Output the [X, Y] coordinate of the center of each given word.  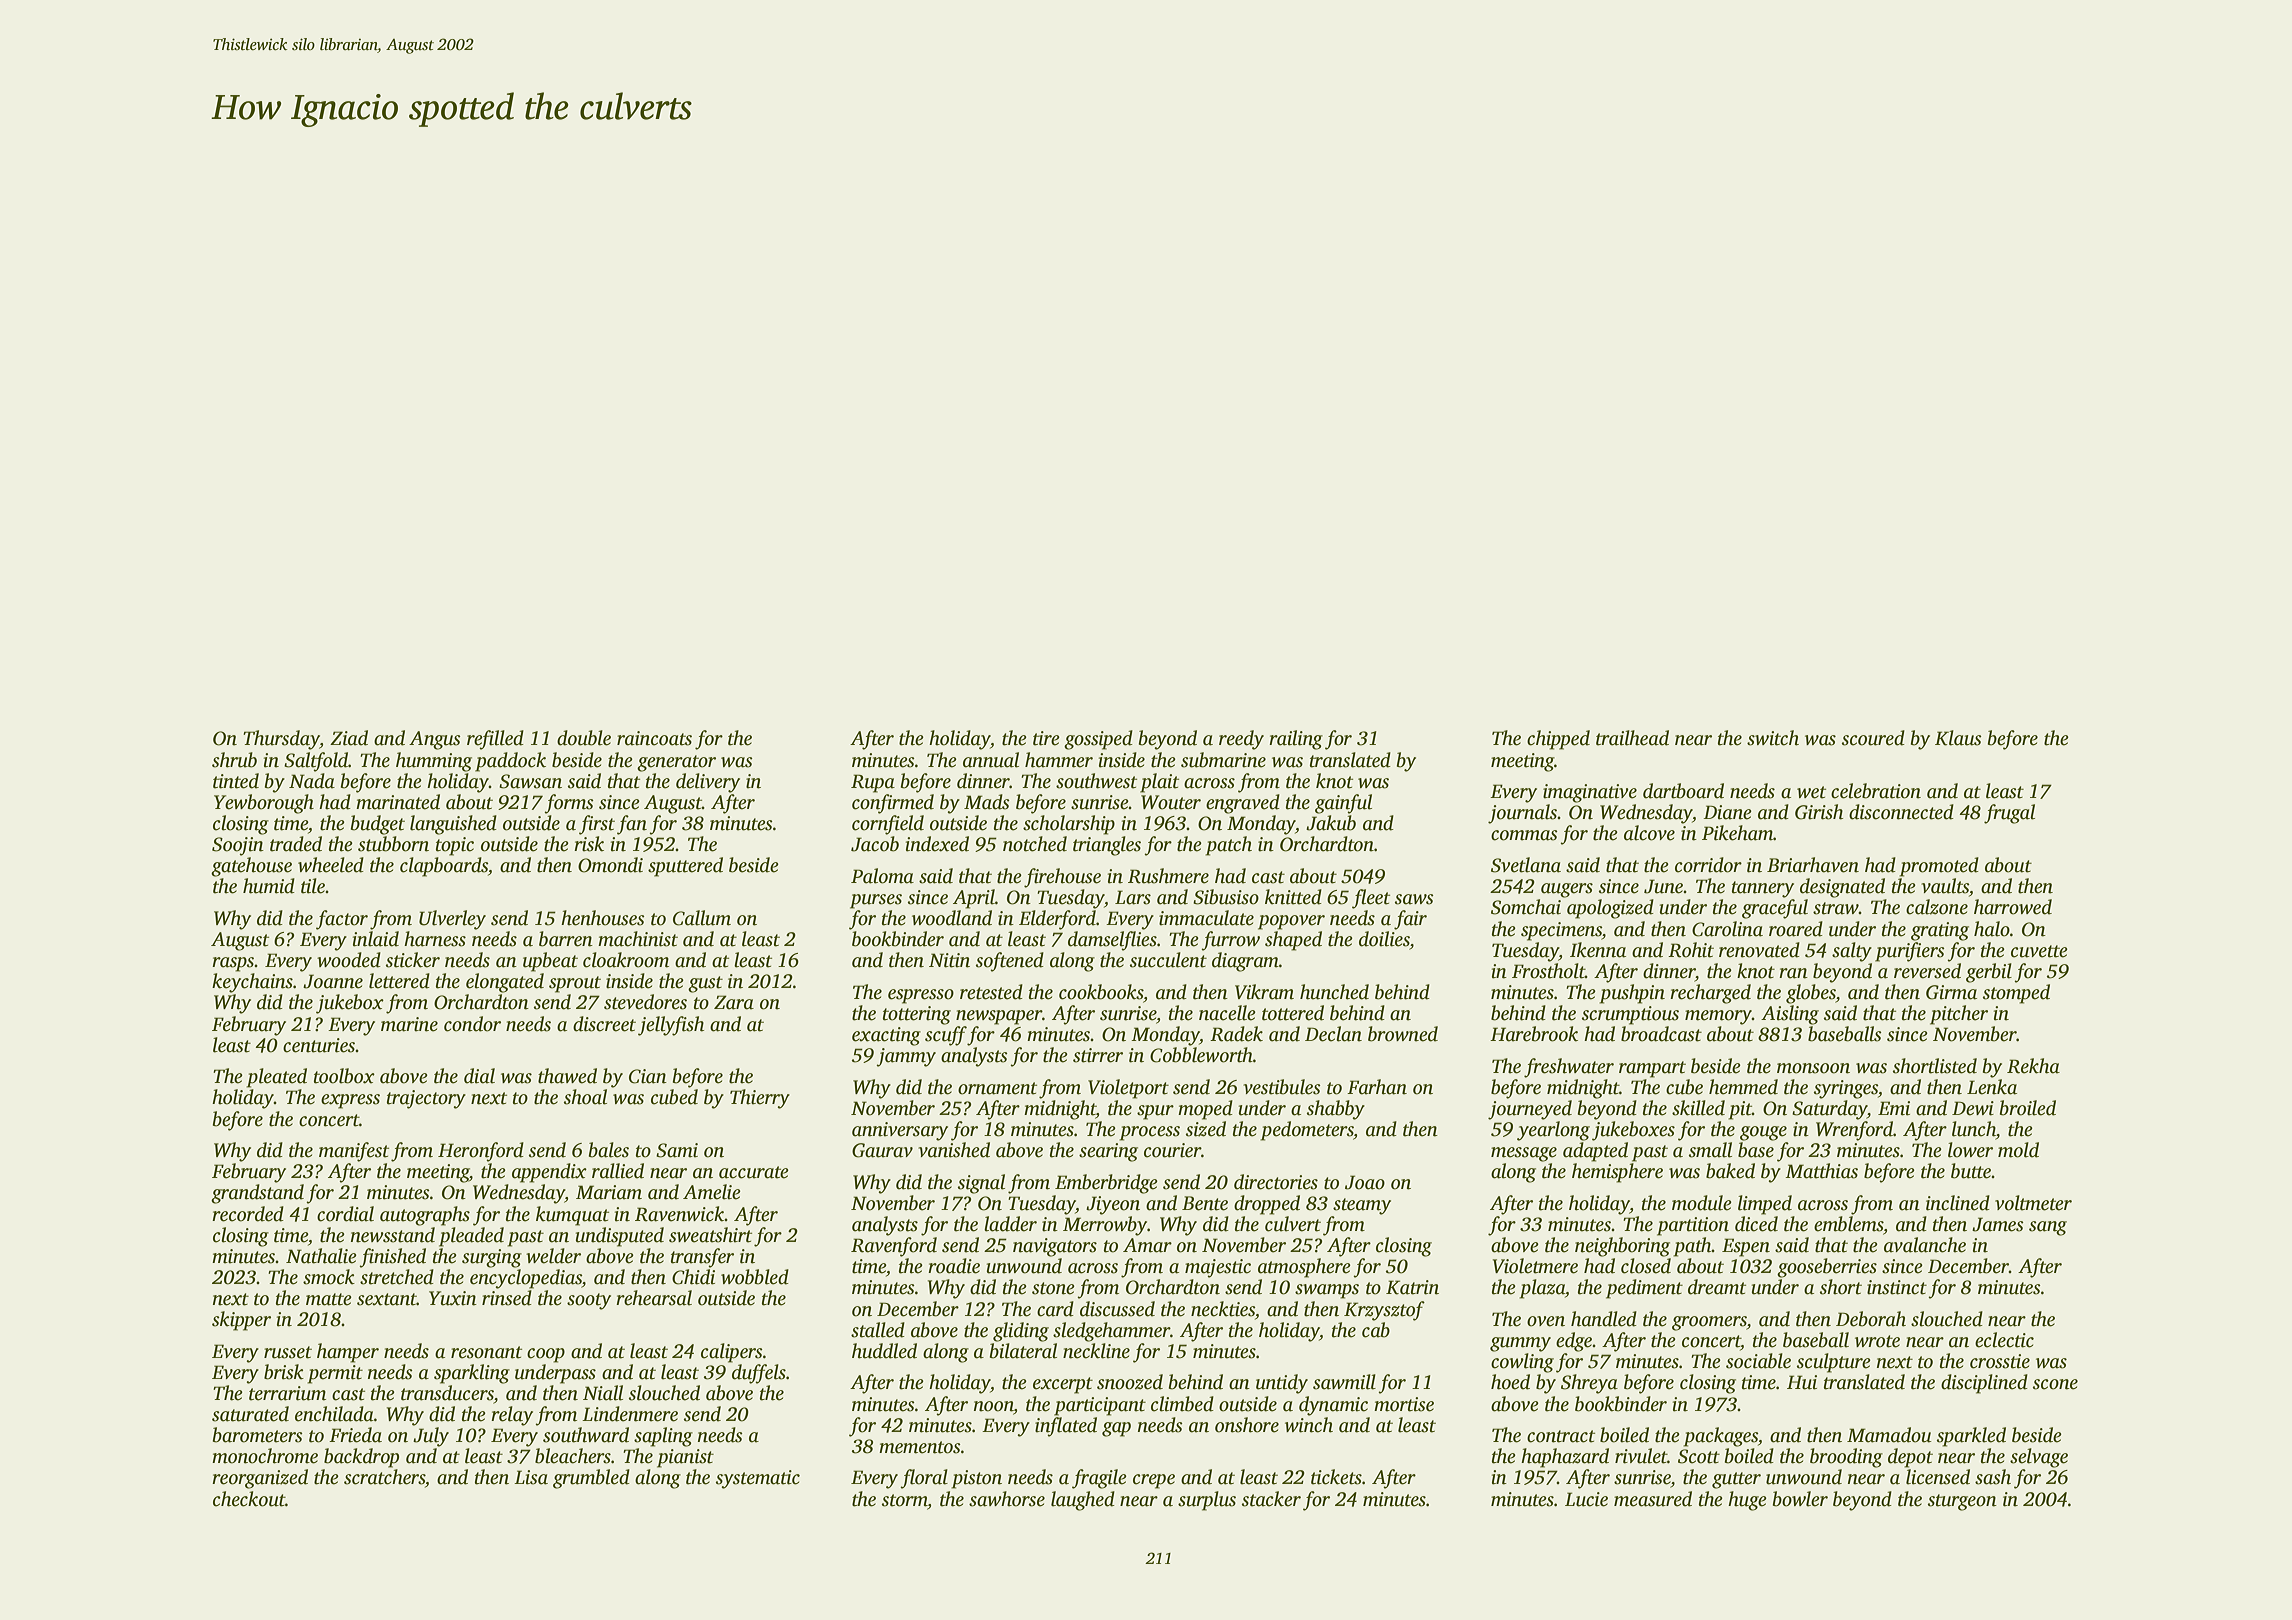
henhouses [603, 918]
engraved [1243, 804]
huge [1747, 1501]
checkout [249, 1499]
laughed [1083, 1501]
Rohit [1691, 950]
